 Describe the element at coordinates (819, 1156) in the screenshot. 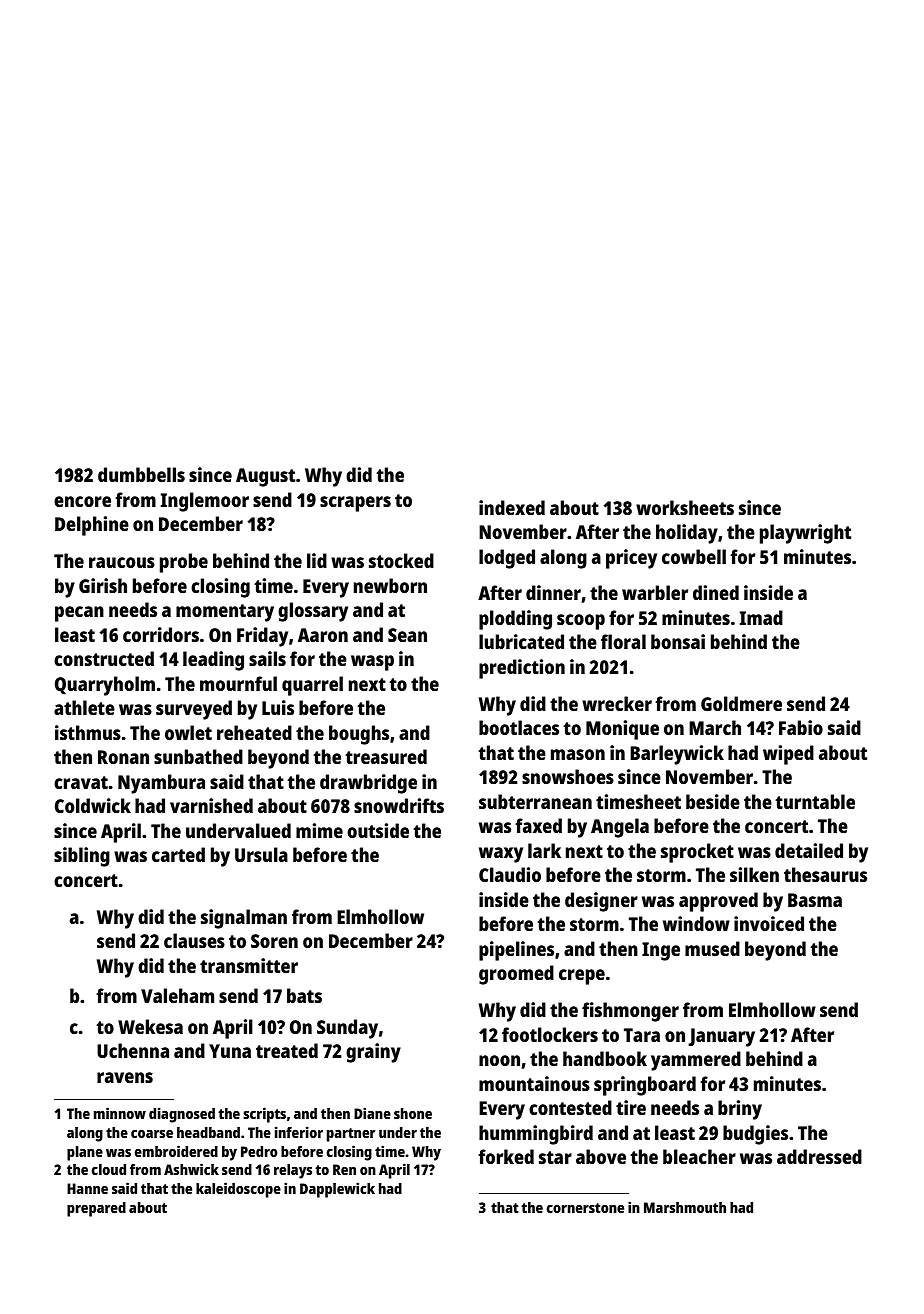

I see `addressed` at that location.
